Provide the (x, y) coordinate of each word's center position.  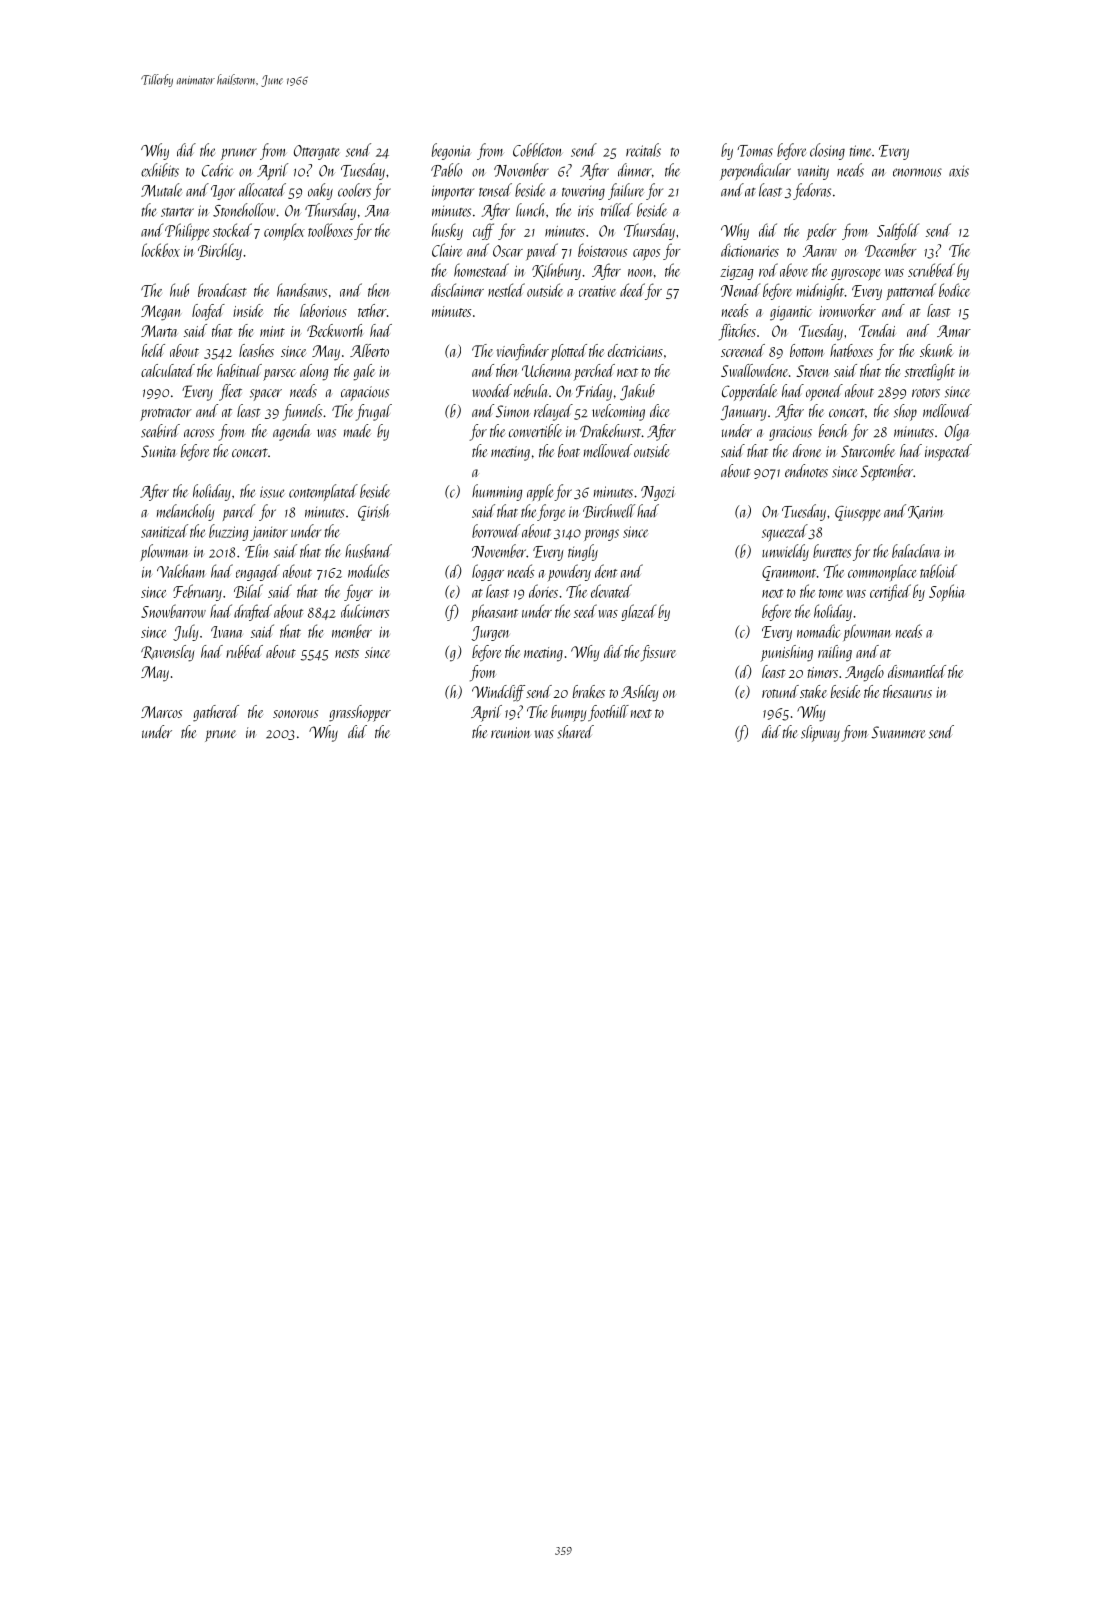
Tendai (877, 330)
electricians (635, 350)
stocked (232, 230)
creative (597, 291)
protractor (166, 414)
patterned (911, 292)
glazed (638, 612)
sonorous (295, 714)
